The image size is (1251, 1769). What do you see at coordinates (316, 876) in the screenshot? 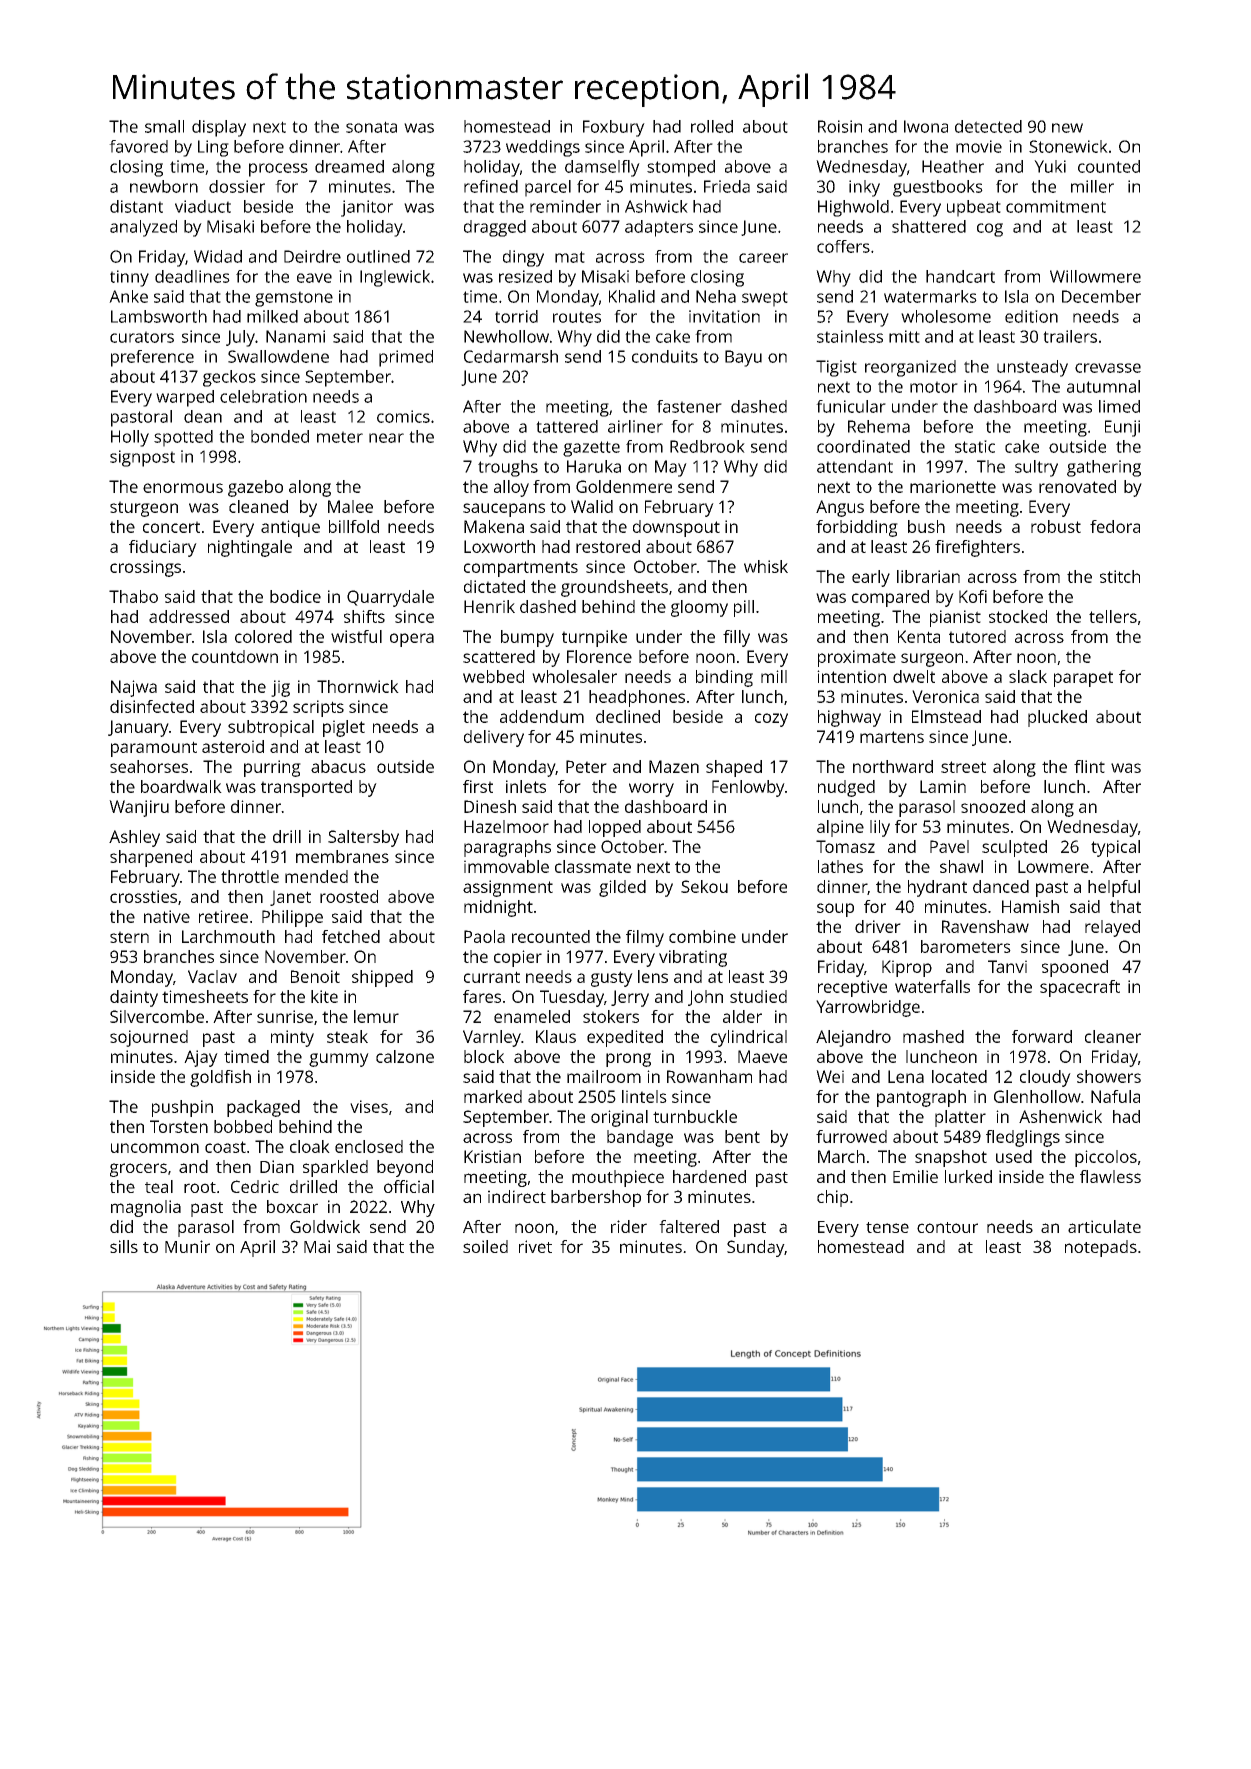
I see `mended` at bounding box center [316, 876].
